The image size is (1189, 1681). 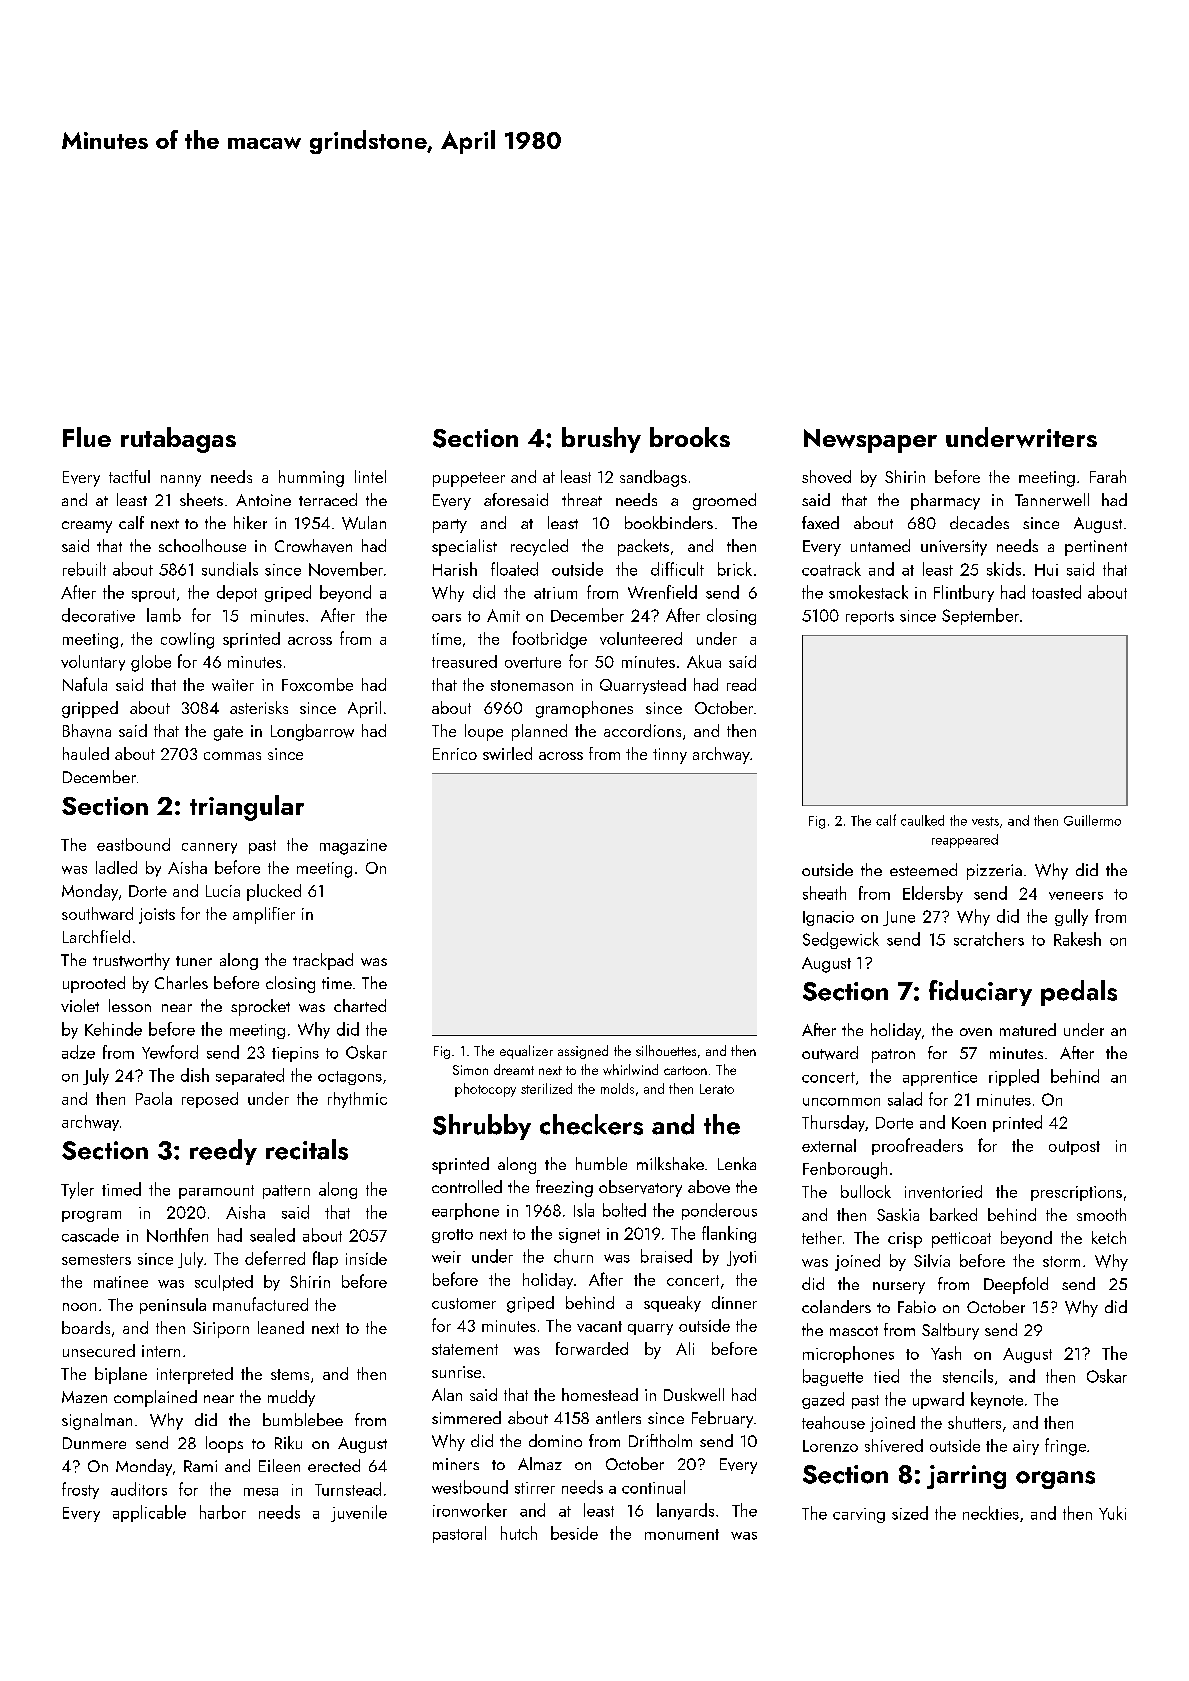 What do you see at coordinates (93, 663) in the screenshot?
I see `voluntary` at bounding box center [93, 663].
